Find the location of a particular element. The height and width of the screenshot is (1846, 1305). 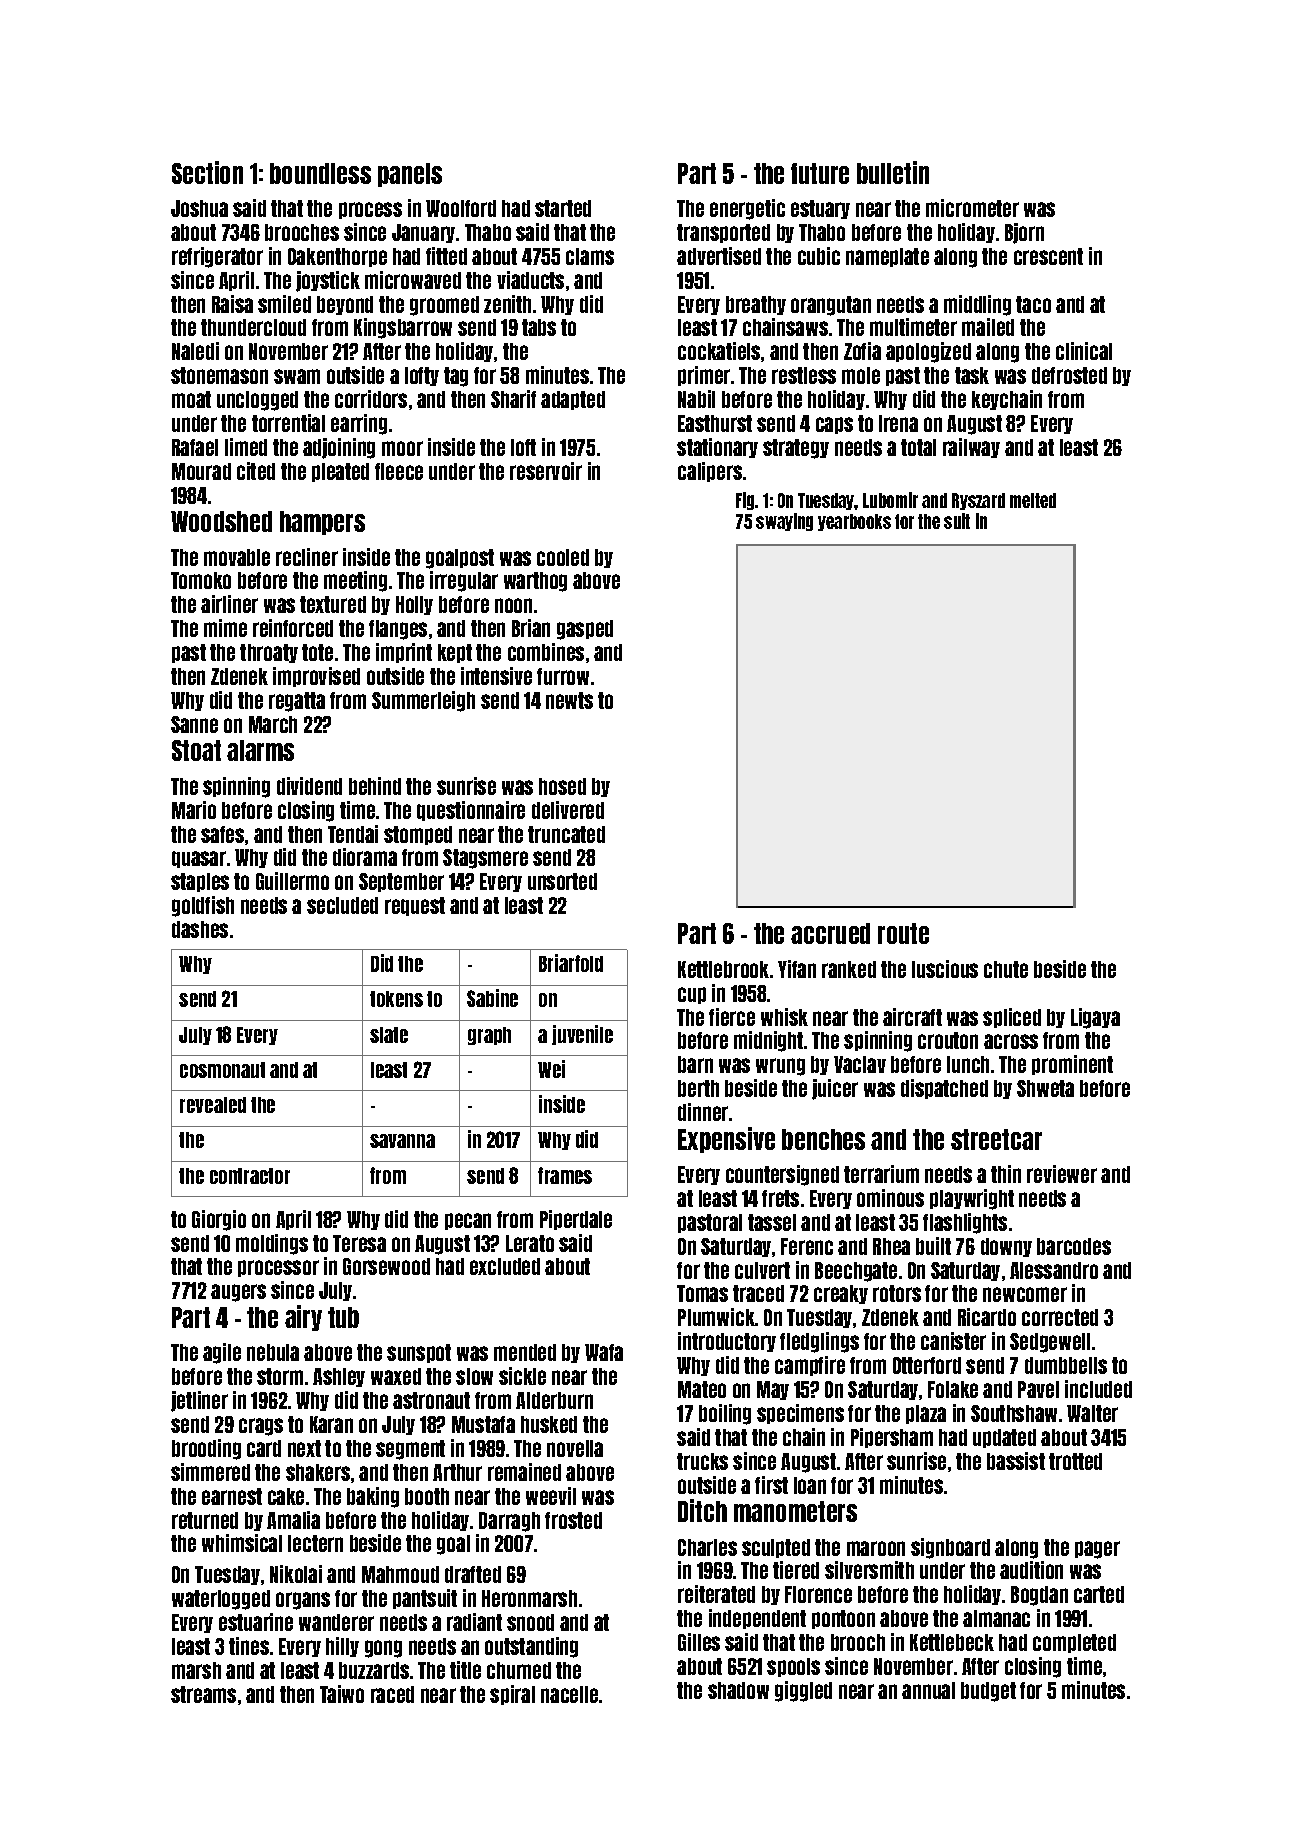

boiling is located at coordinates (725, 1414).
